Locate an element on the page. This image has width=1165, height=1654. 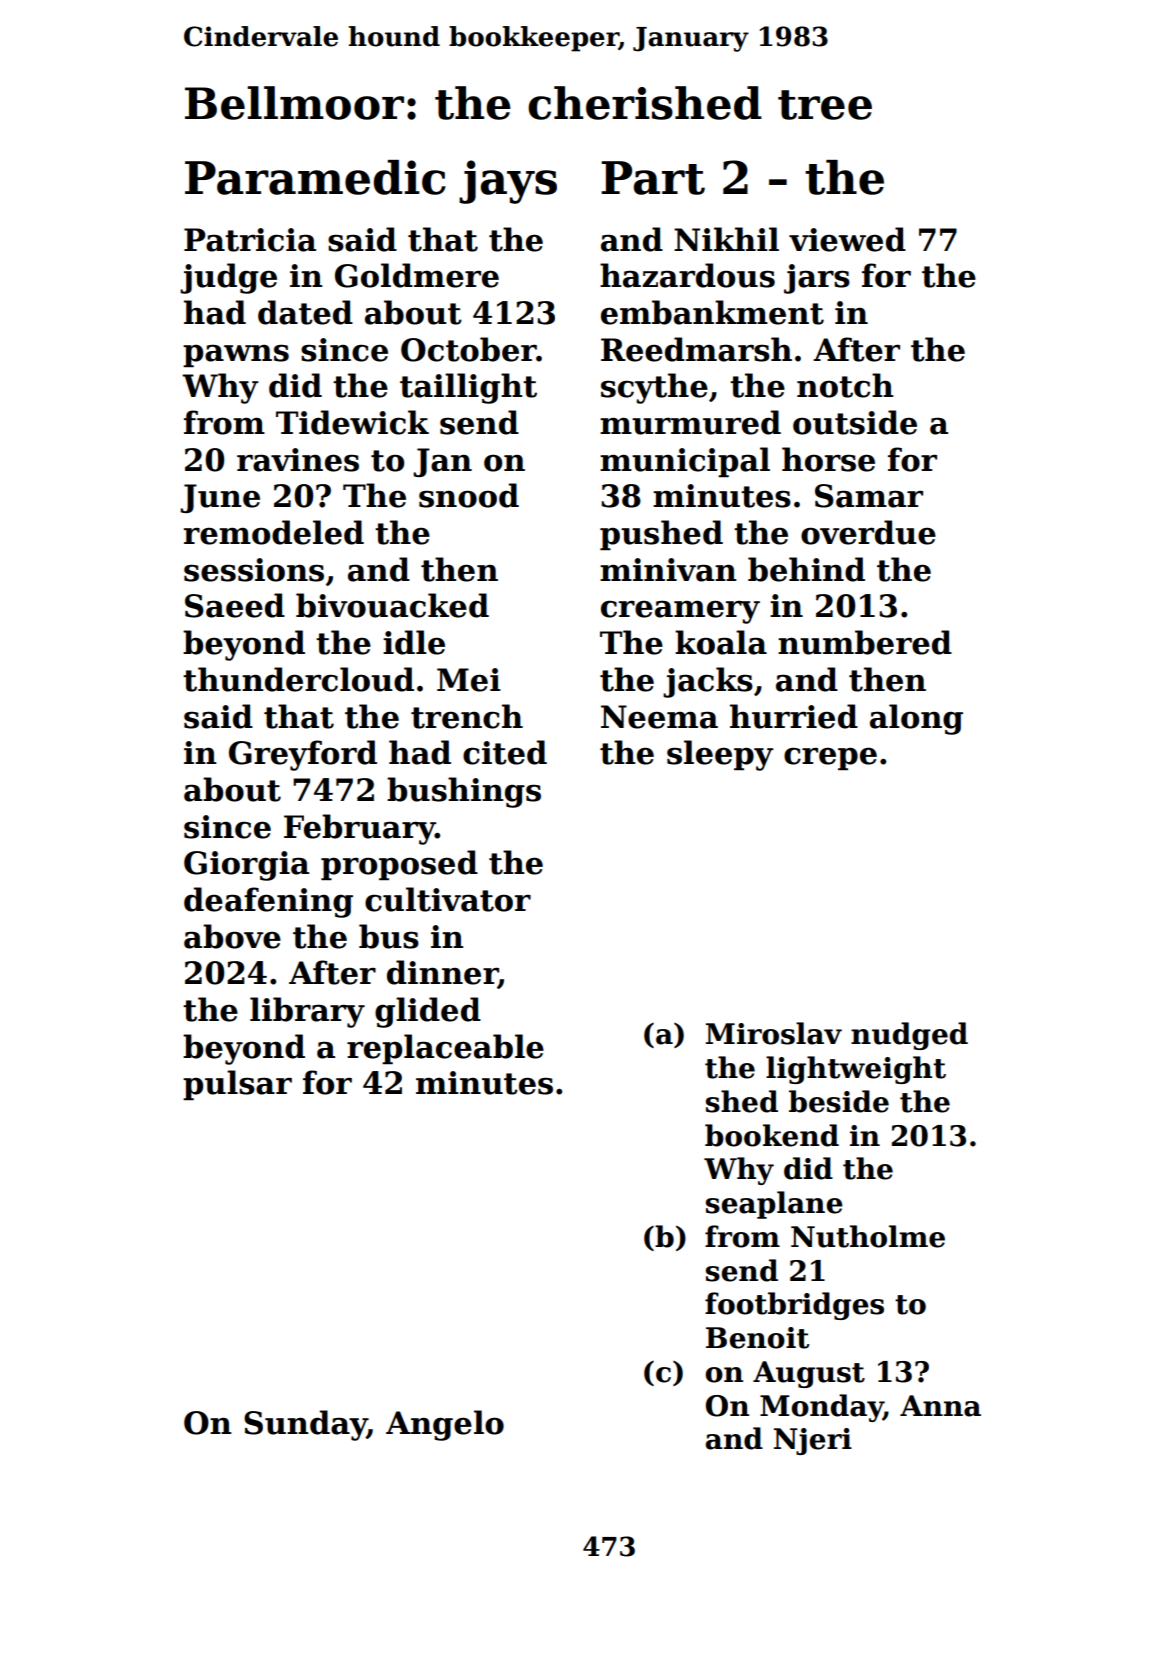
Njeri is located at coordinates (813, 1441).
